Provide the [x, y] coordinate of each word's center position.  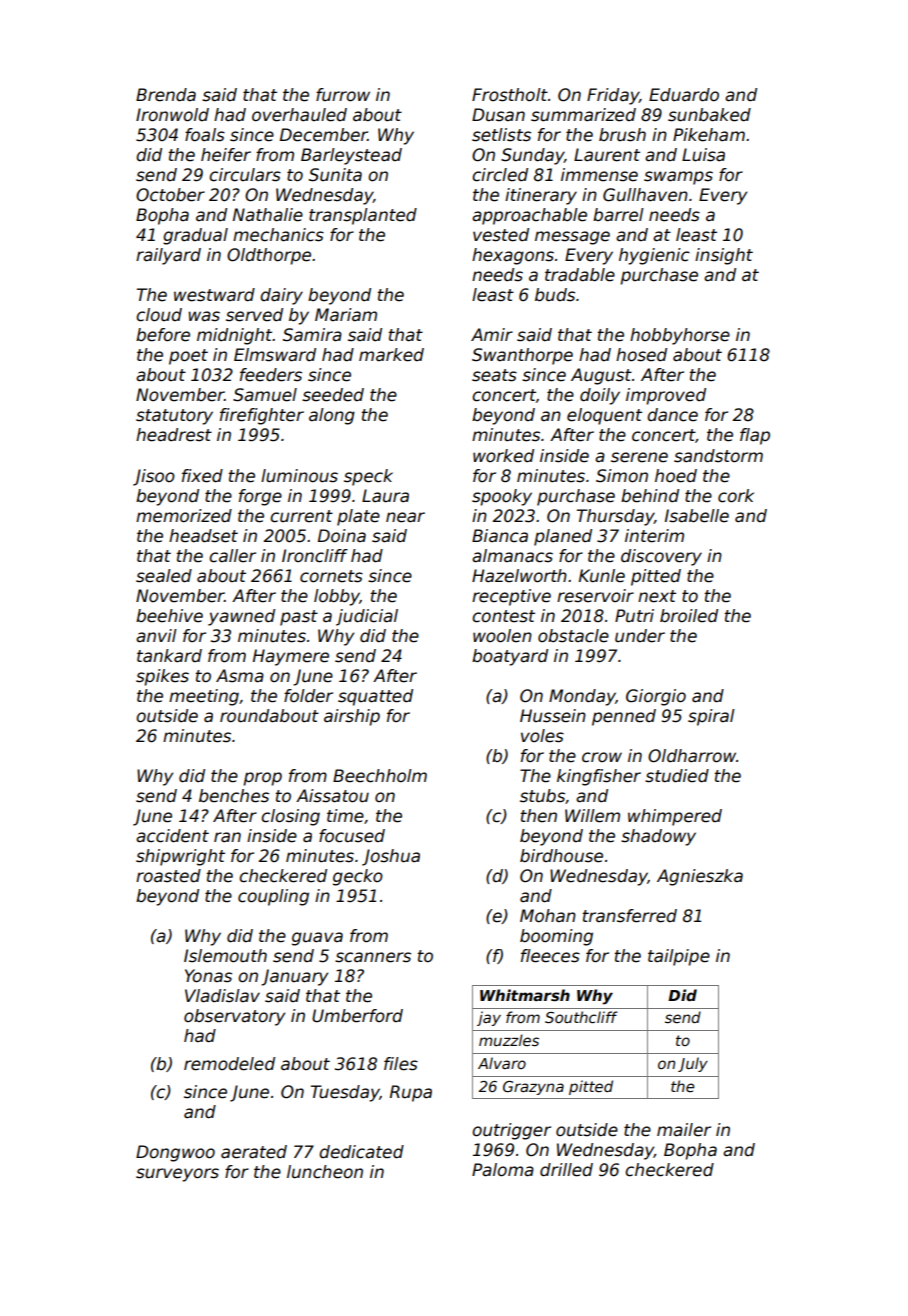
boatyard [510, 657]
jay [489, 1018]
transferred [630, 916]
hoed [676, 476]
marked [391, 355]
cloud [159, 315]
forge [260, 497]
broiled [689, 616]
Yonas [208, 976]
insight [724, 256]
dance [672, 415]
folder [308, 696]
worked [503, 456]
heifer [226, 155]
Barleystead [351, 156]
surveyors [177, 1175]
